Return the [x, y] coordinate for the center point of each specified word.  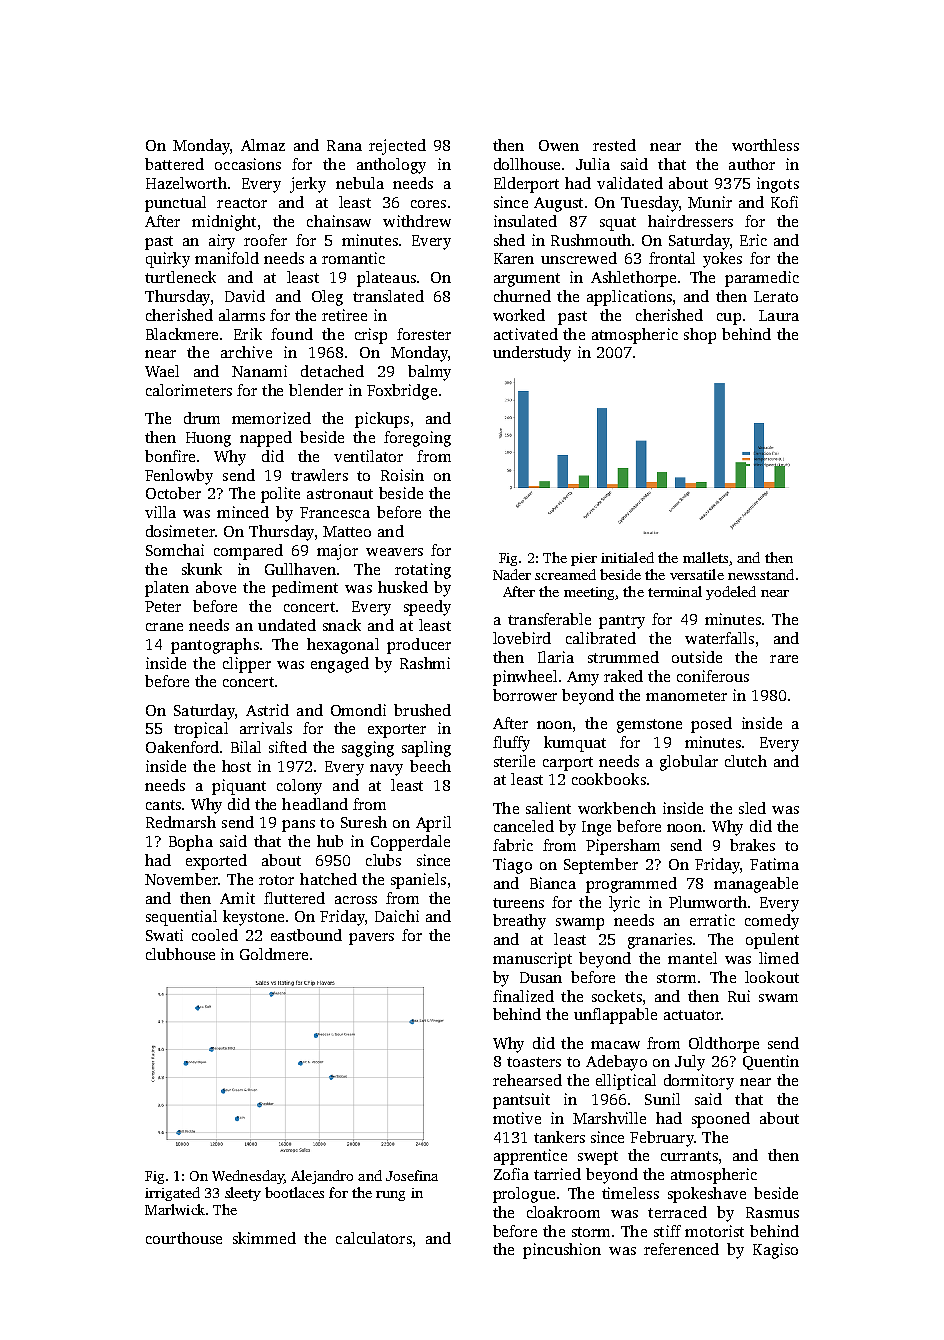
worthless [765, 145]
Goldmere [274, 954]
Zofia [511, 1174]
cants [163, 805]
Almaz [263, 145]
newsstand [761, 574]
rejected [397, 147]
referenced [681, 1249]
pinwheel [525, 678]
